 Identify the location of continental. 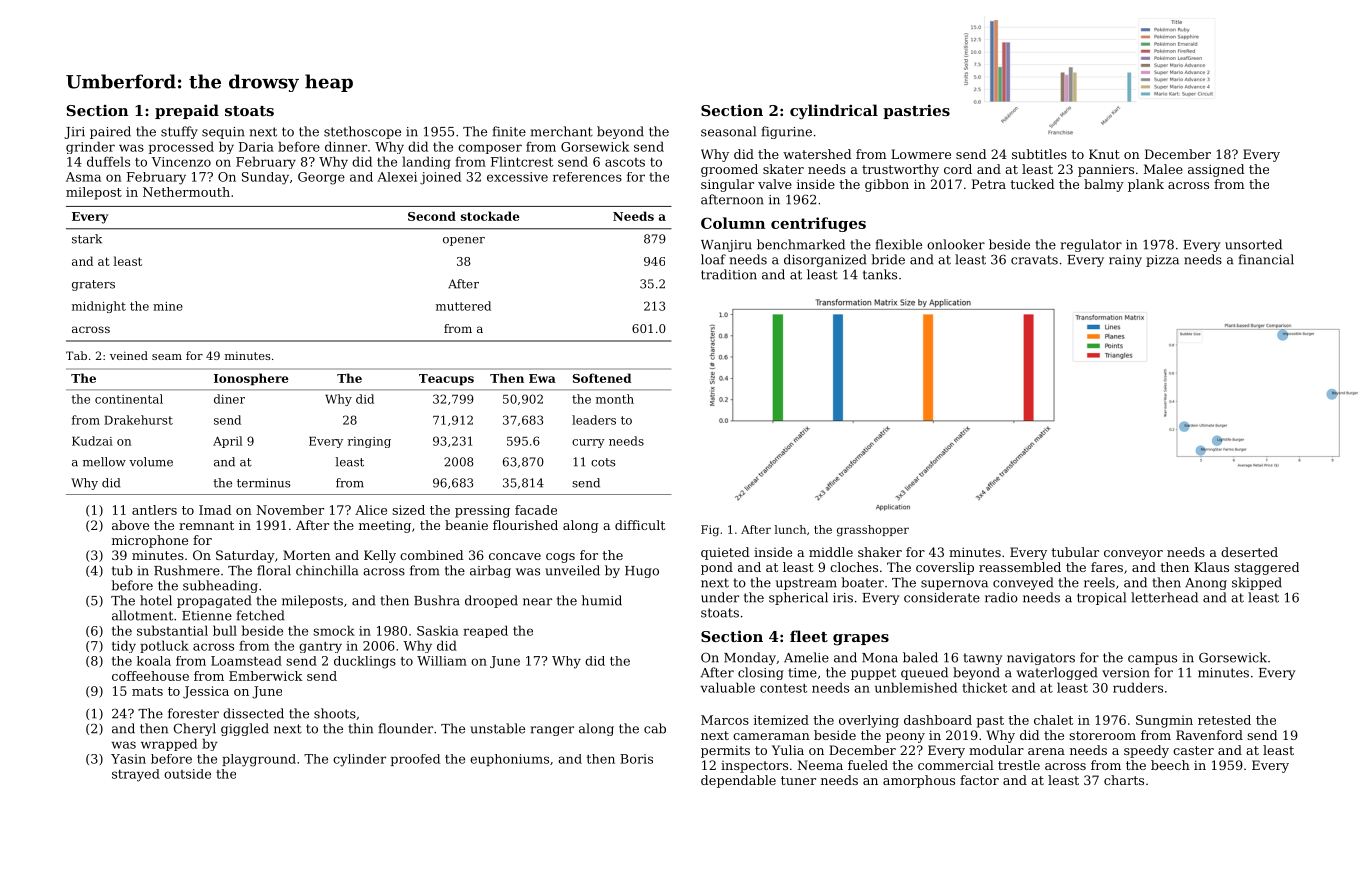
(129, 399).
